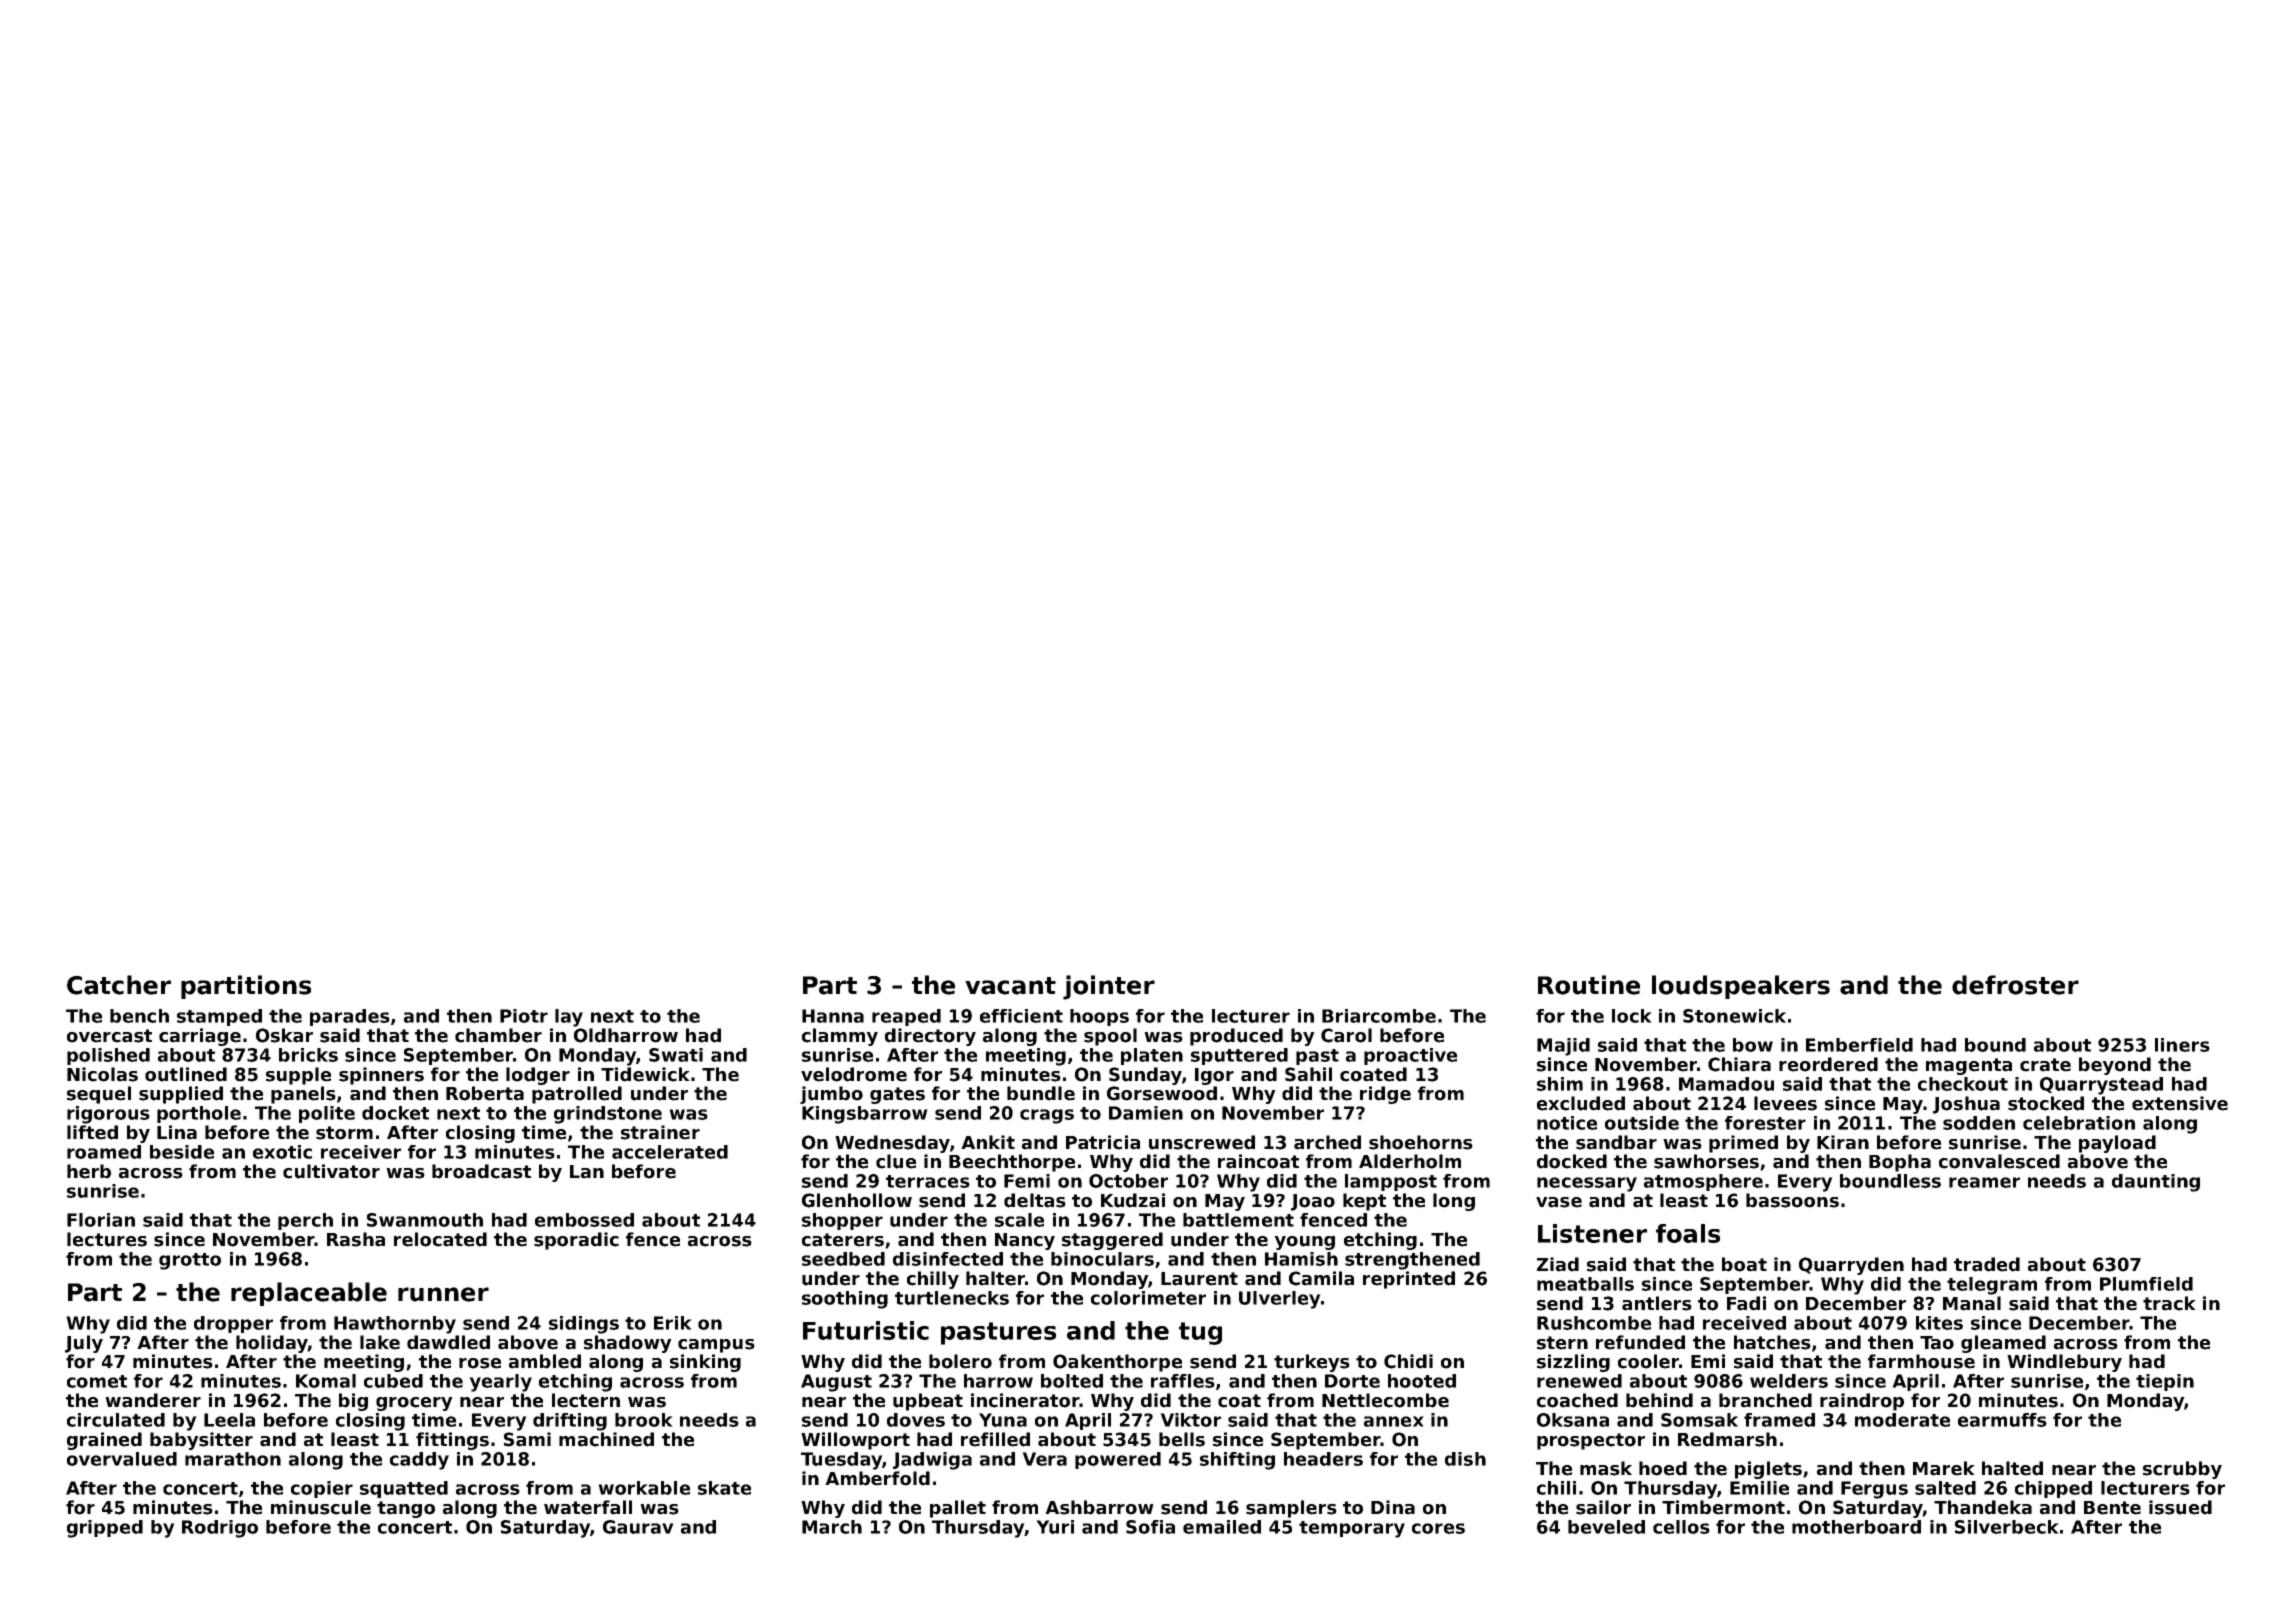 Image resolution: width=2296 pixels, height=1623 pixels. What do you see at coordinates (1589, 985) in the page?
I see `Routine` at bounding box center [1589, 985].
